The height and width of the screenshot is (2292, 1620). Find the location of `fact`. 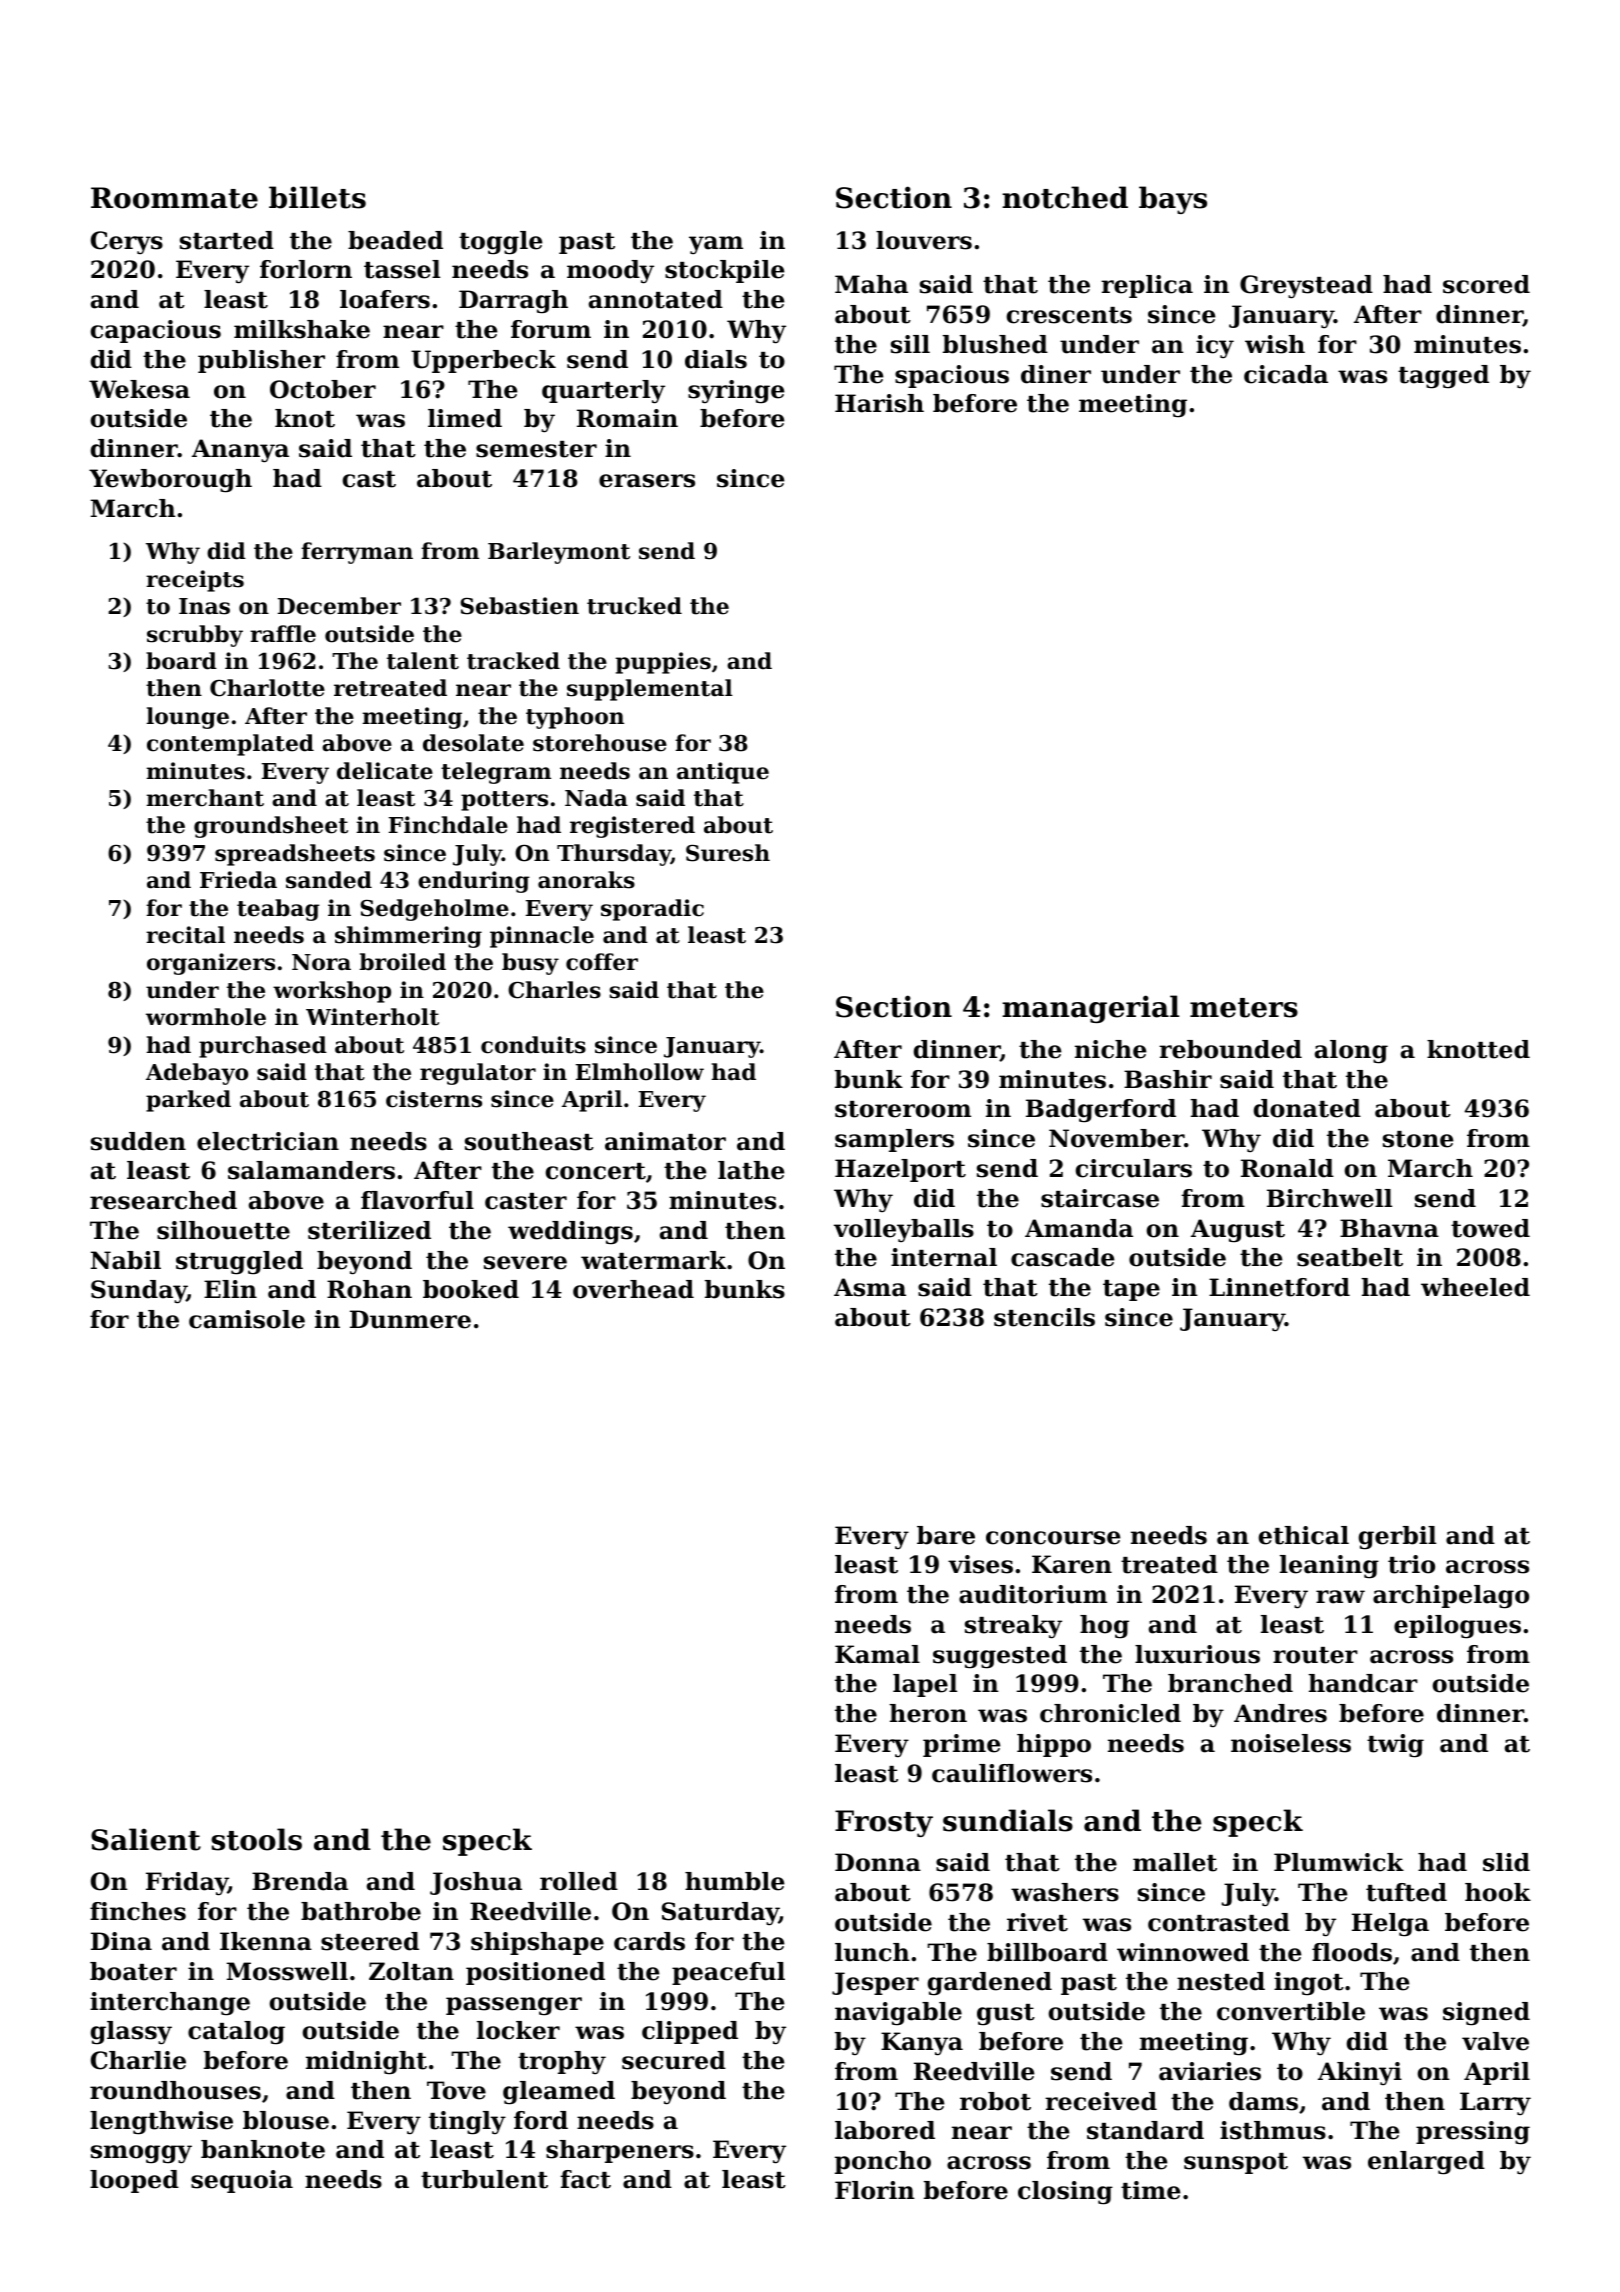

fact is located at coordinates (585, 2179).
